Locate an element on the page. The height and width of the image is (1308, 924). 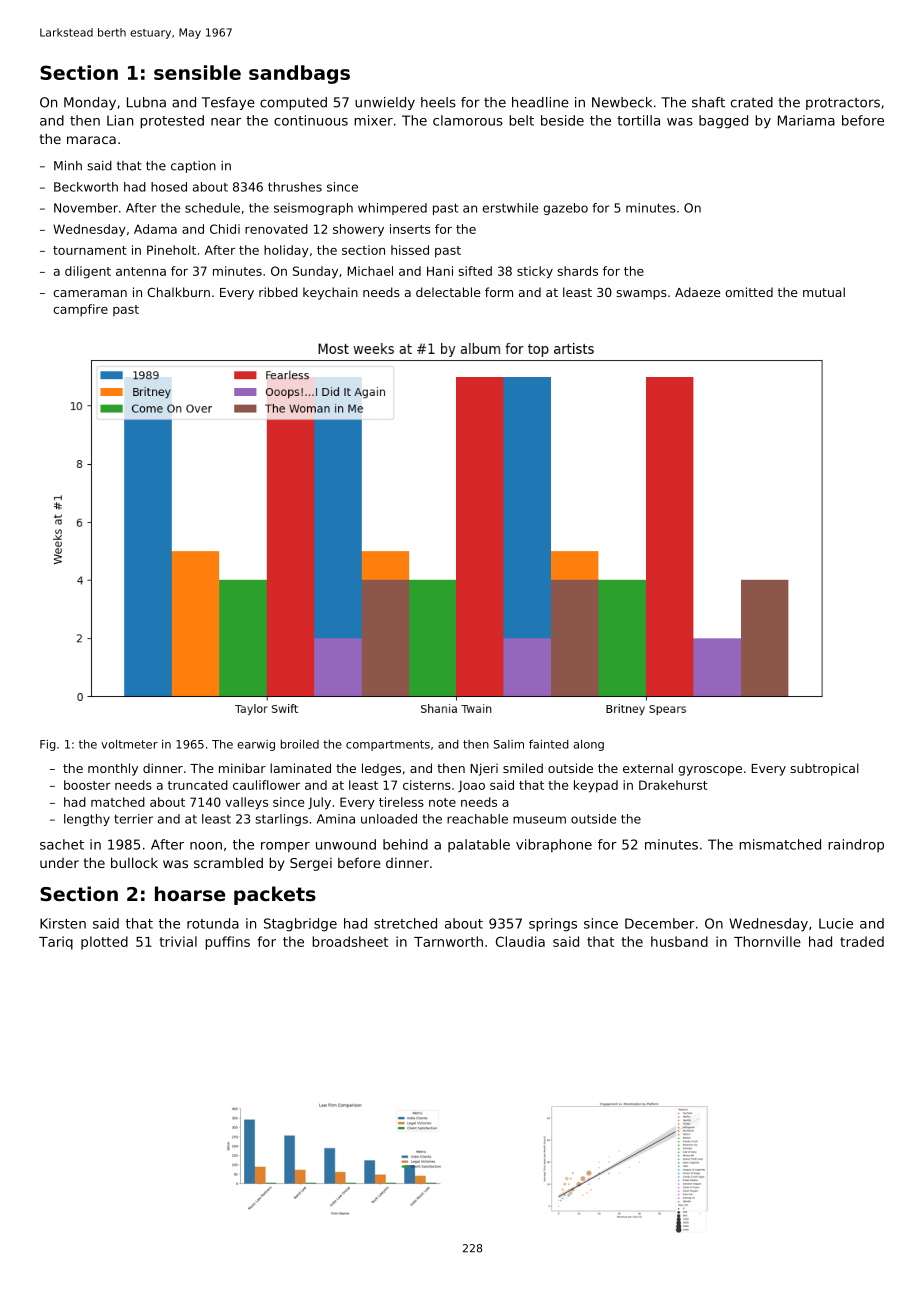
crated is located at coordinates (752, 102).
